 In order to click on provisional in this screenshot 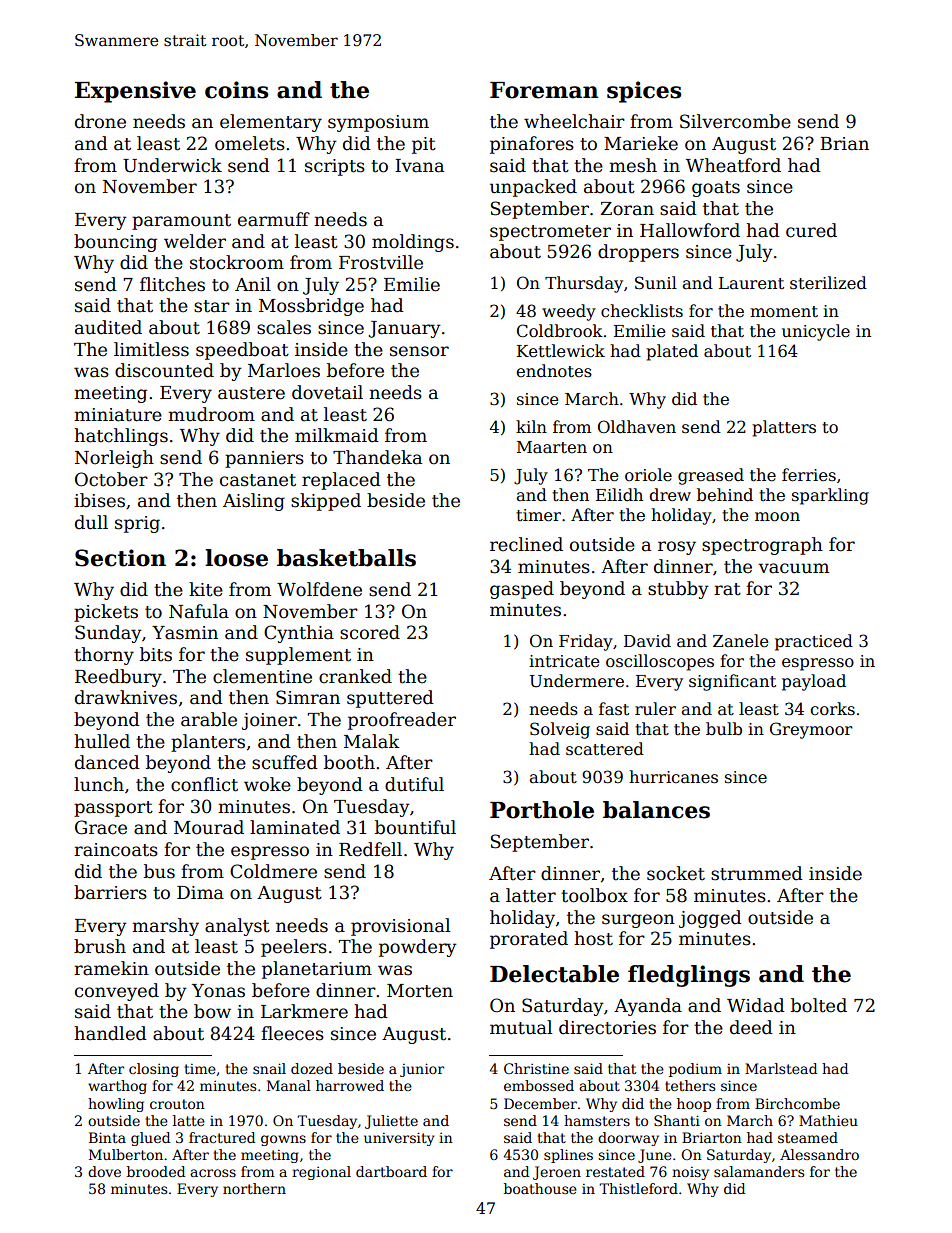, I will do `click(400, 927)`.
